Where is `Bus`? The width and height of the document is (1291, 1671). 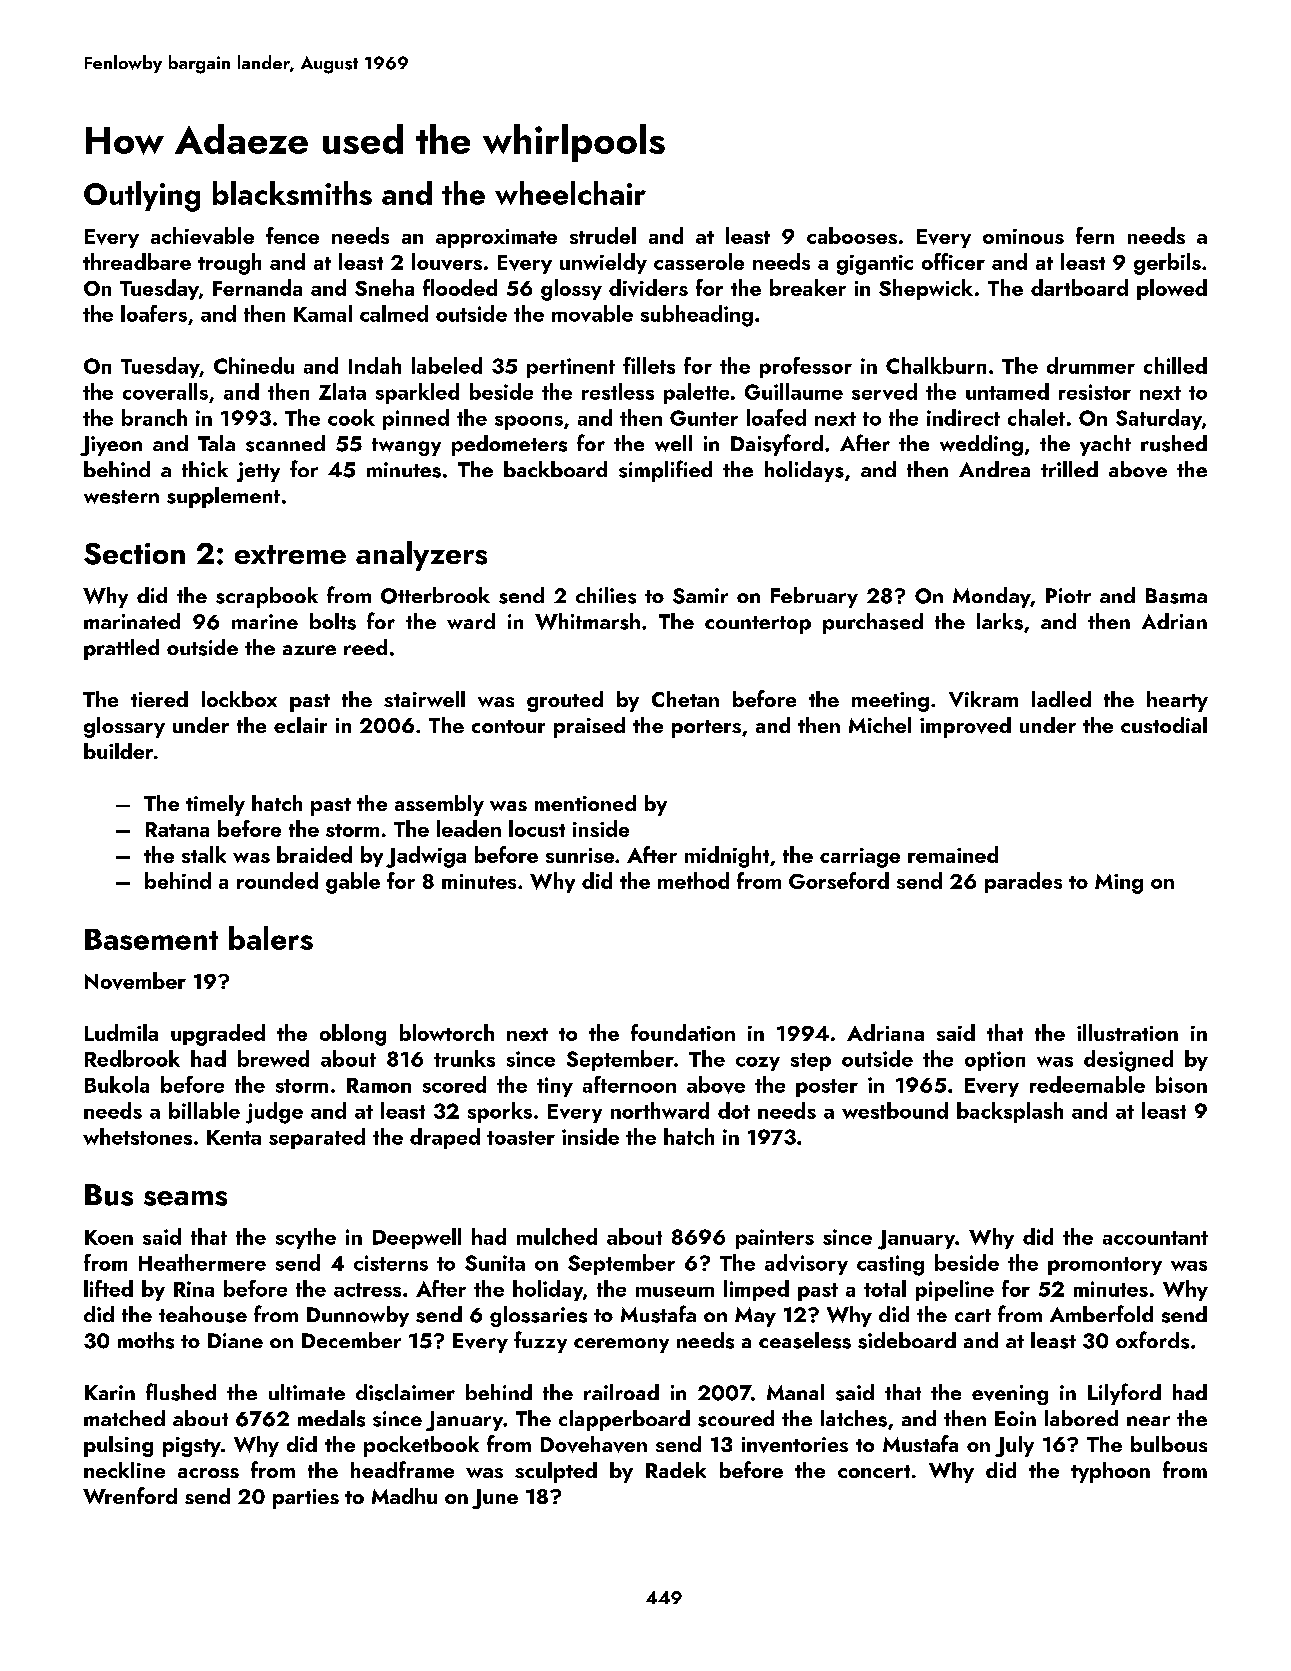 Bus is located at coordinates (109, 1195).
